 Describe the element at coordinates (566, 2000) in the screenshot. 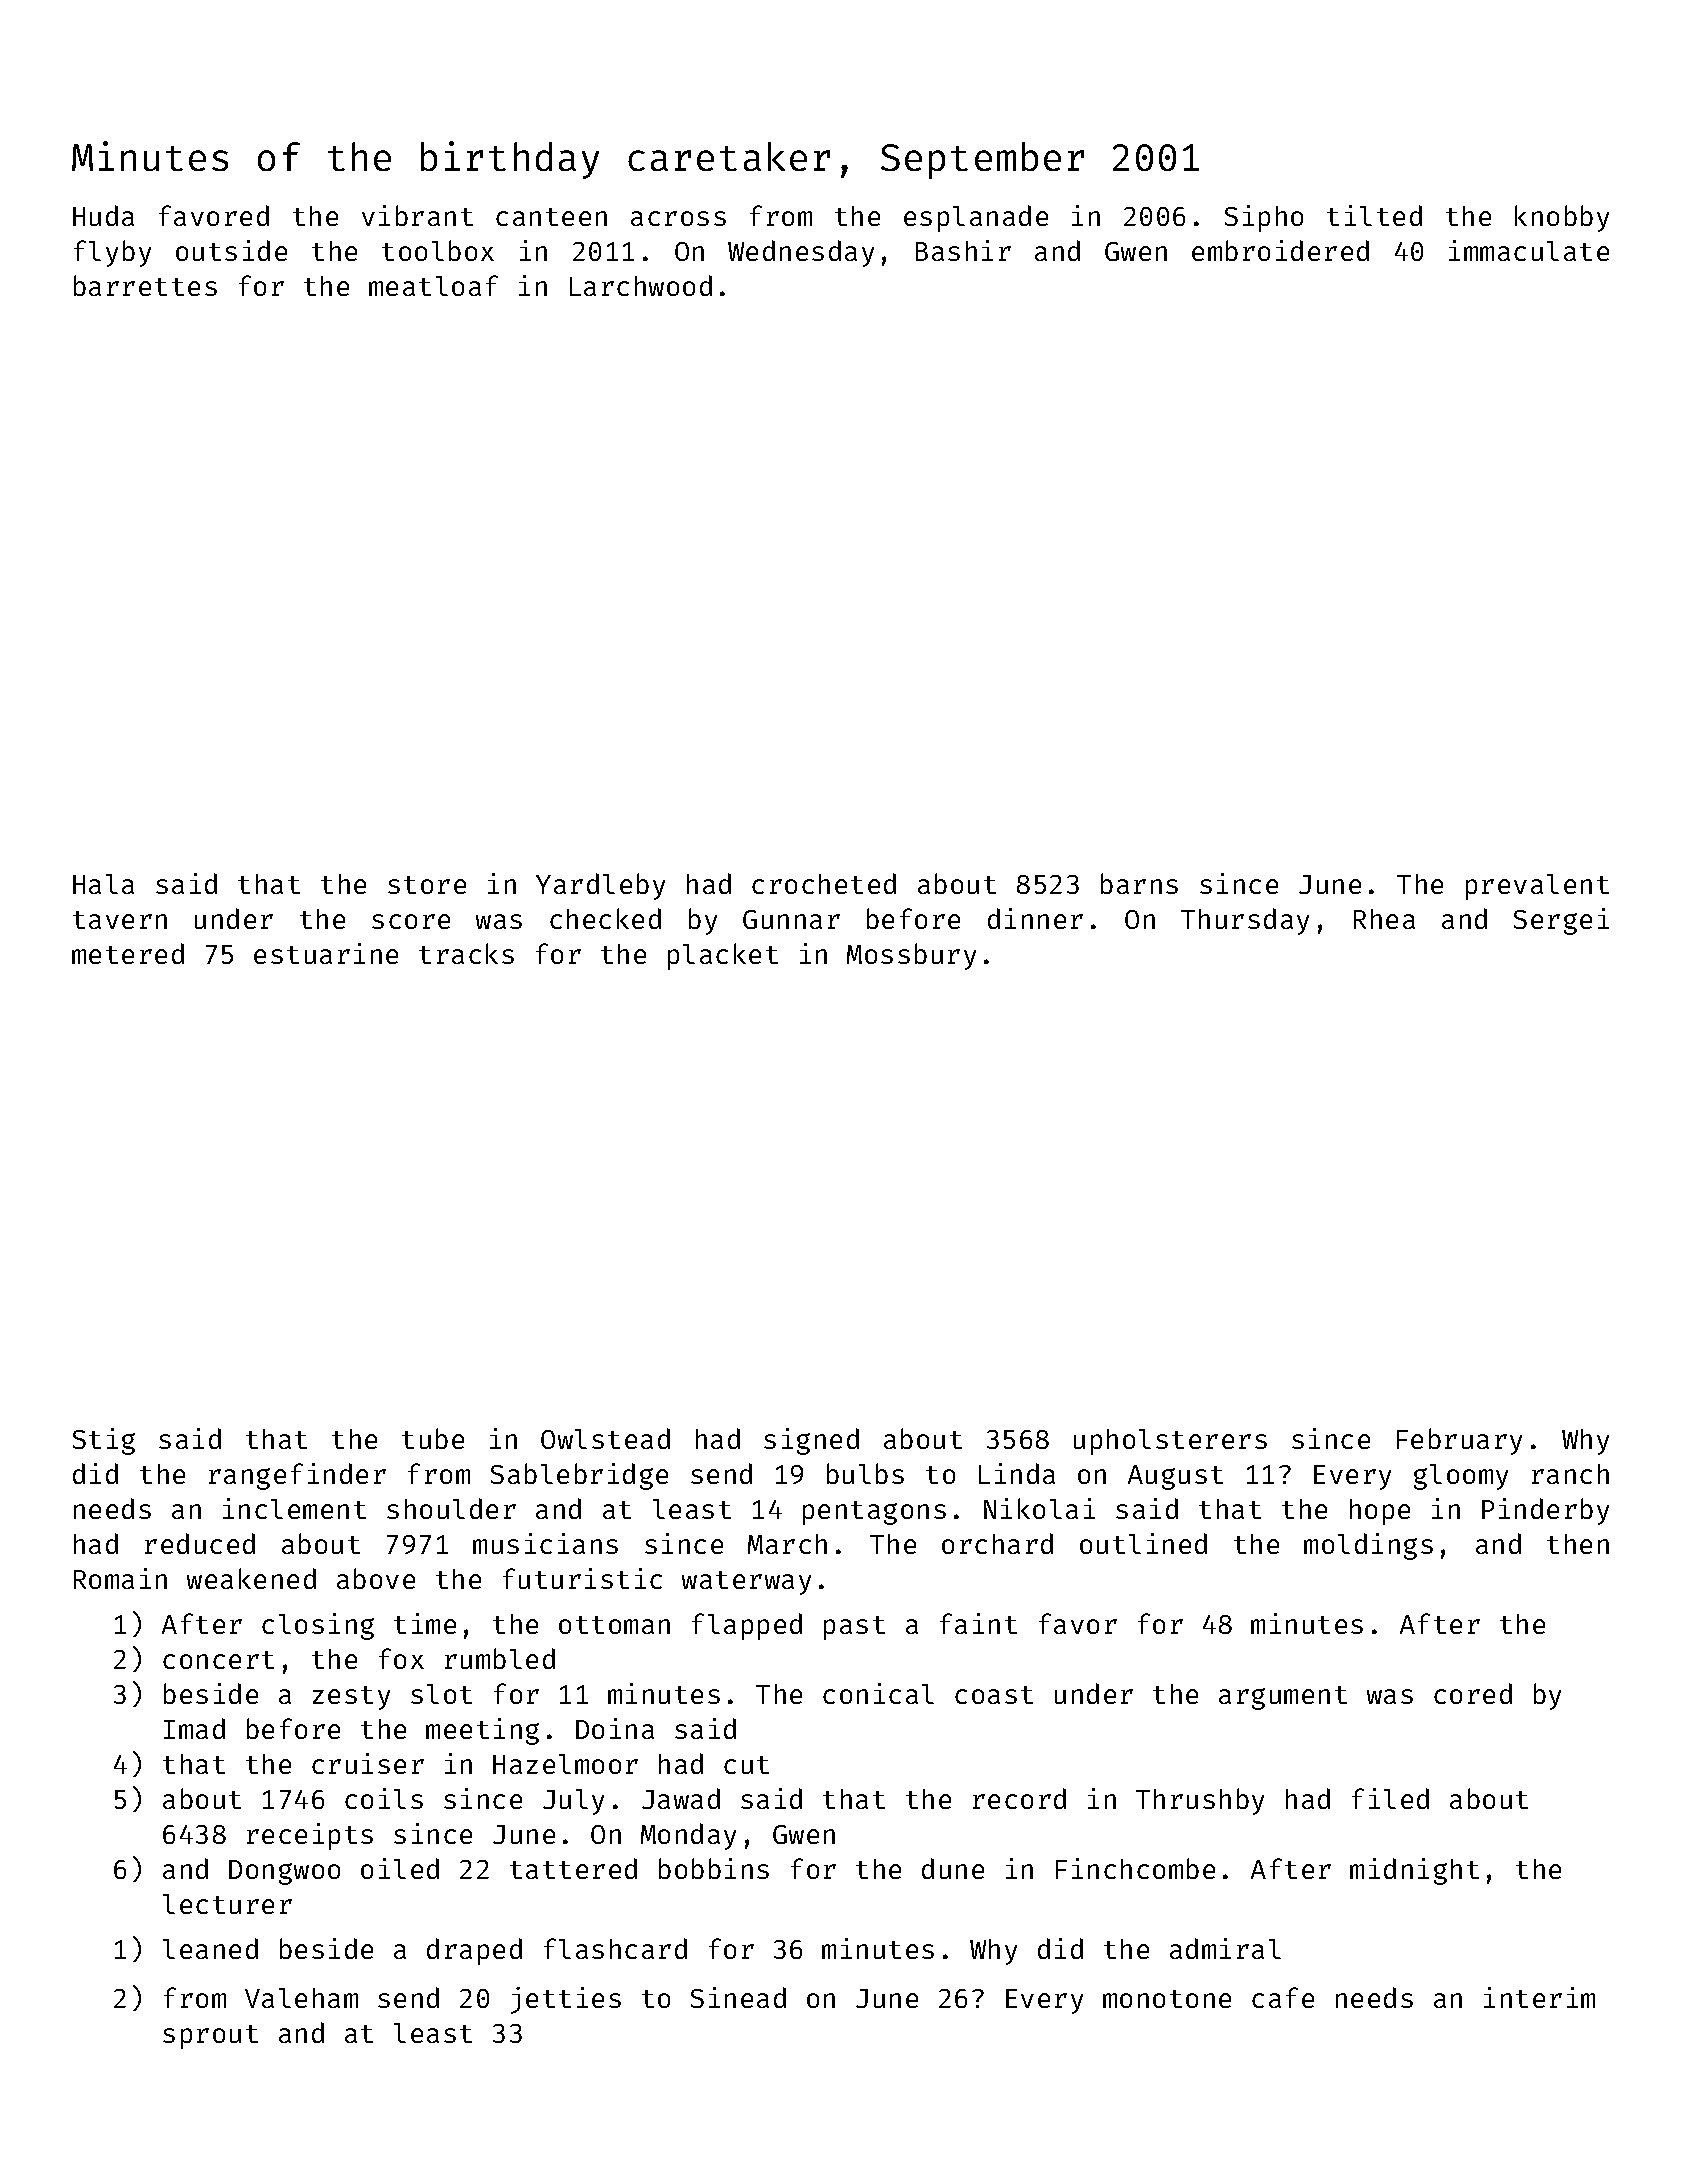

I see `jetties` at that location.
